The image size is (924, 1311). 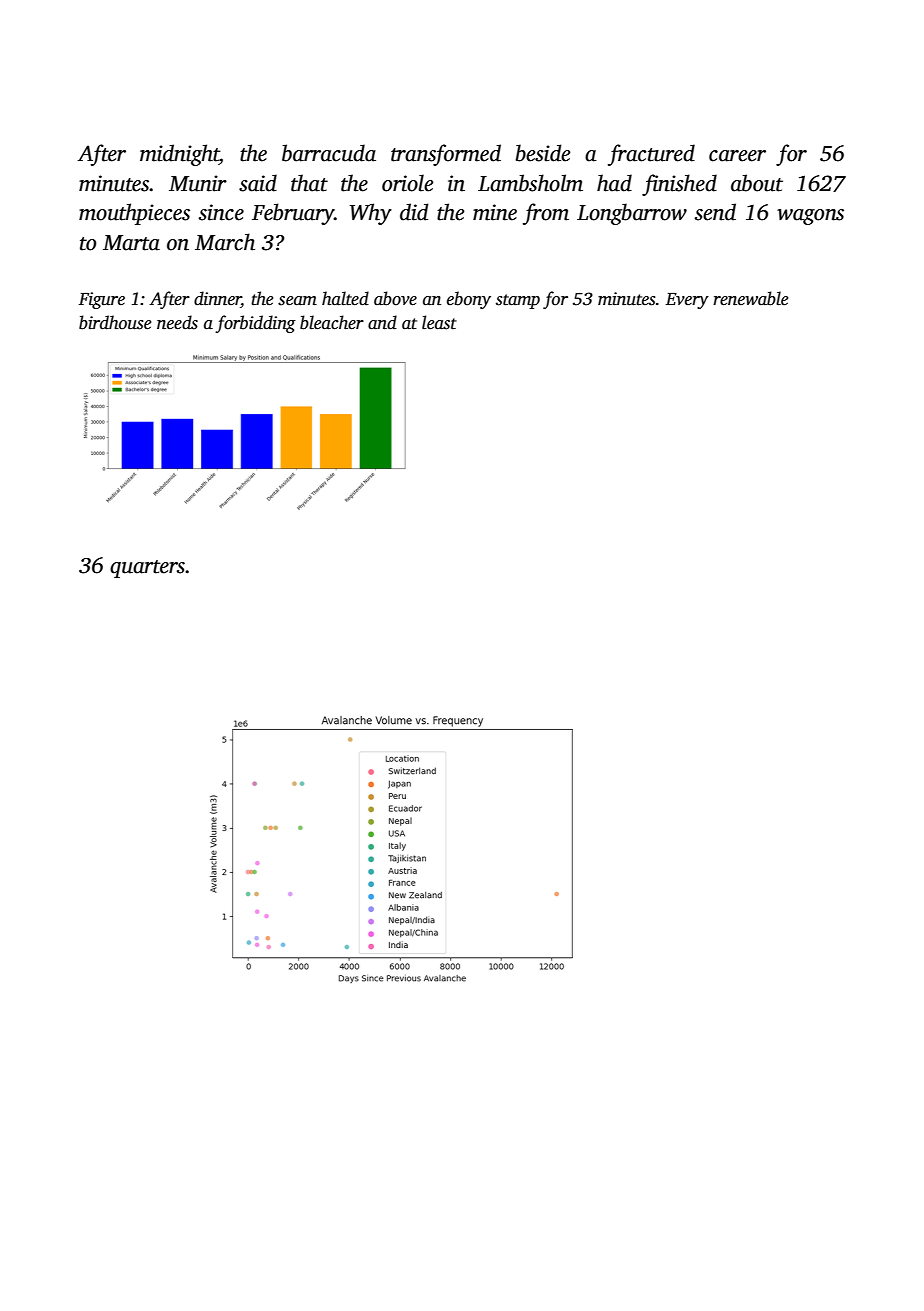 What do you see at coordinates (687, 301) in the document?
I see `Every` at bounding box center [687, 301].
